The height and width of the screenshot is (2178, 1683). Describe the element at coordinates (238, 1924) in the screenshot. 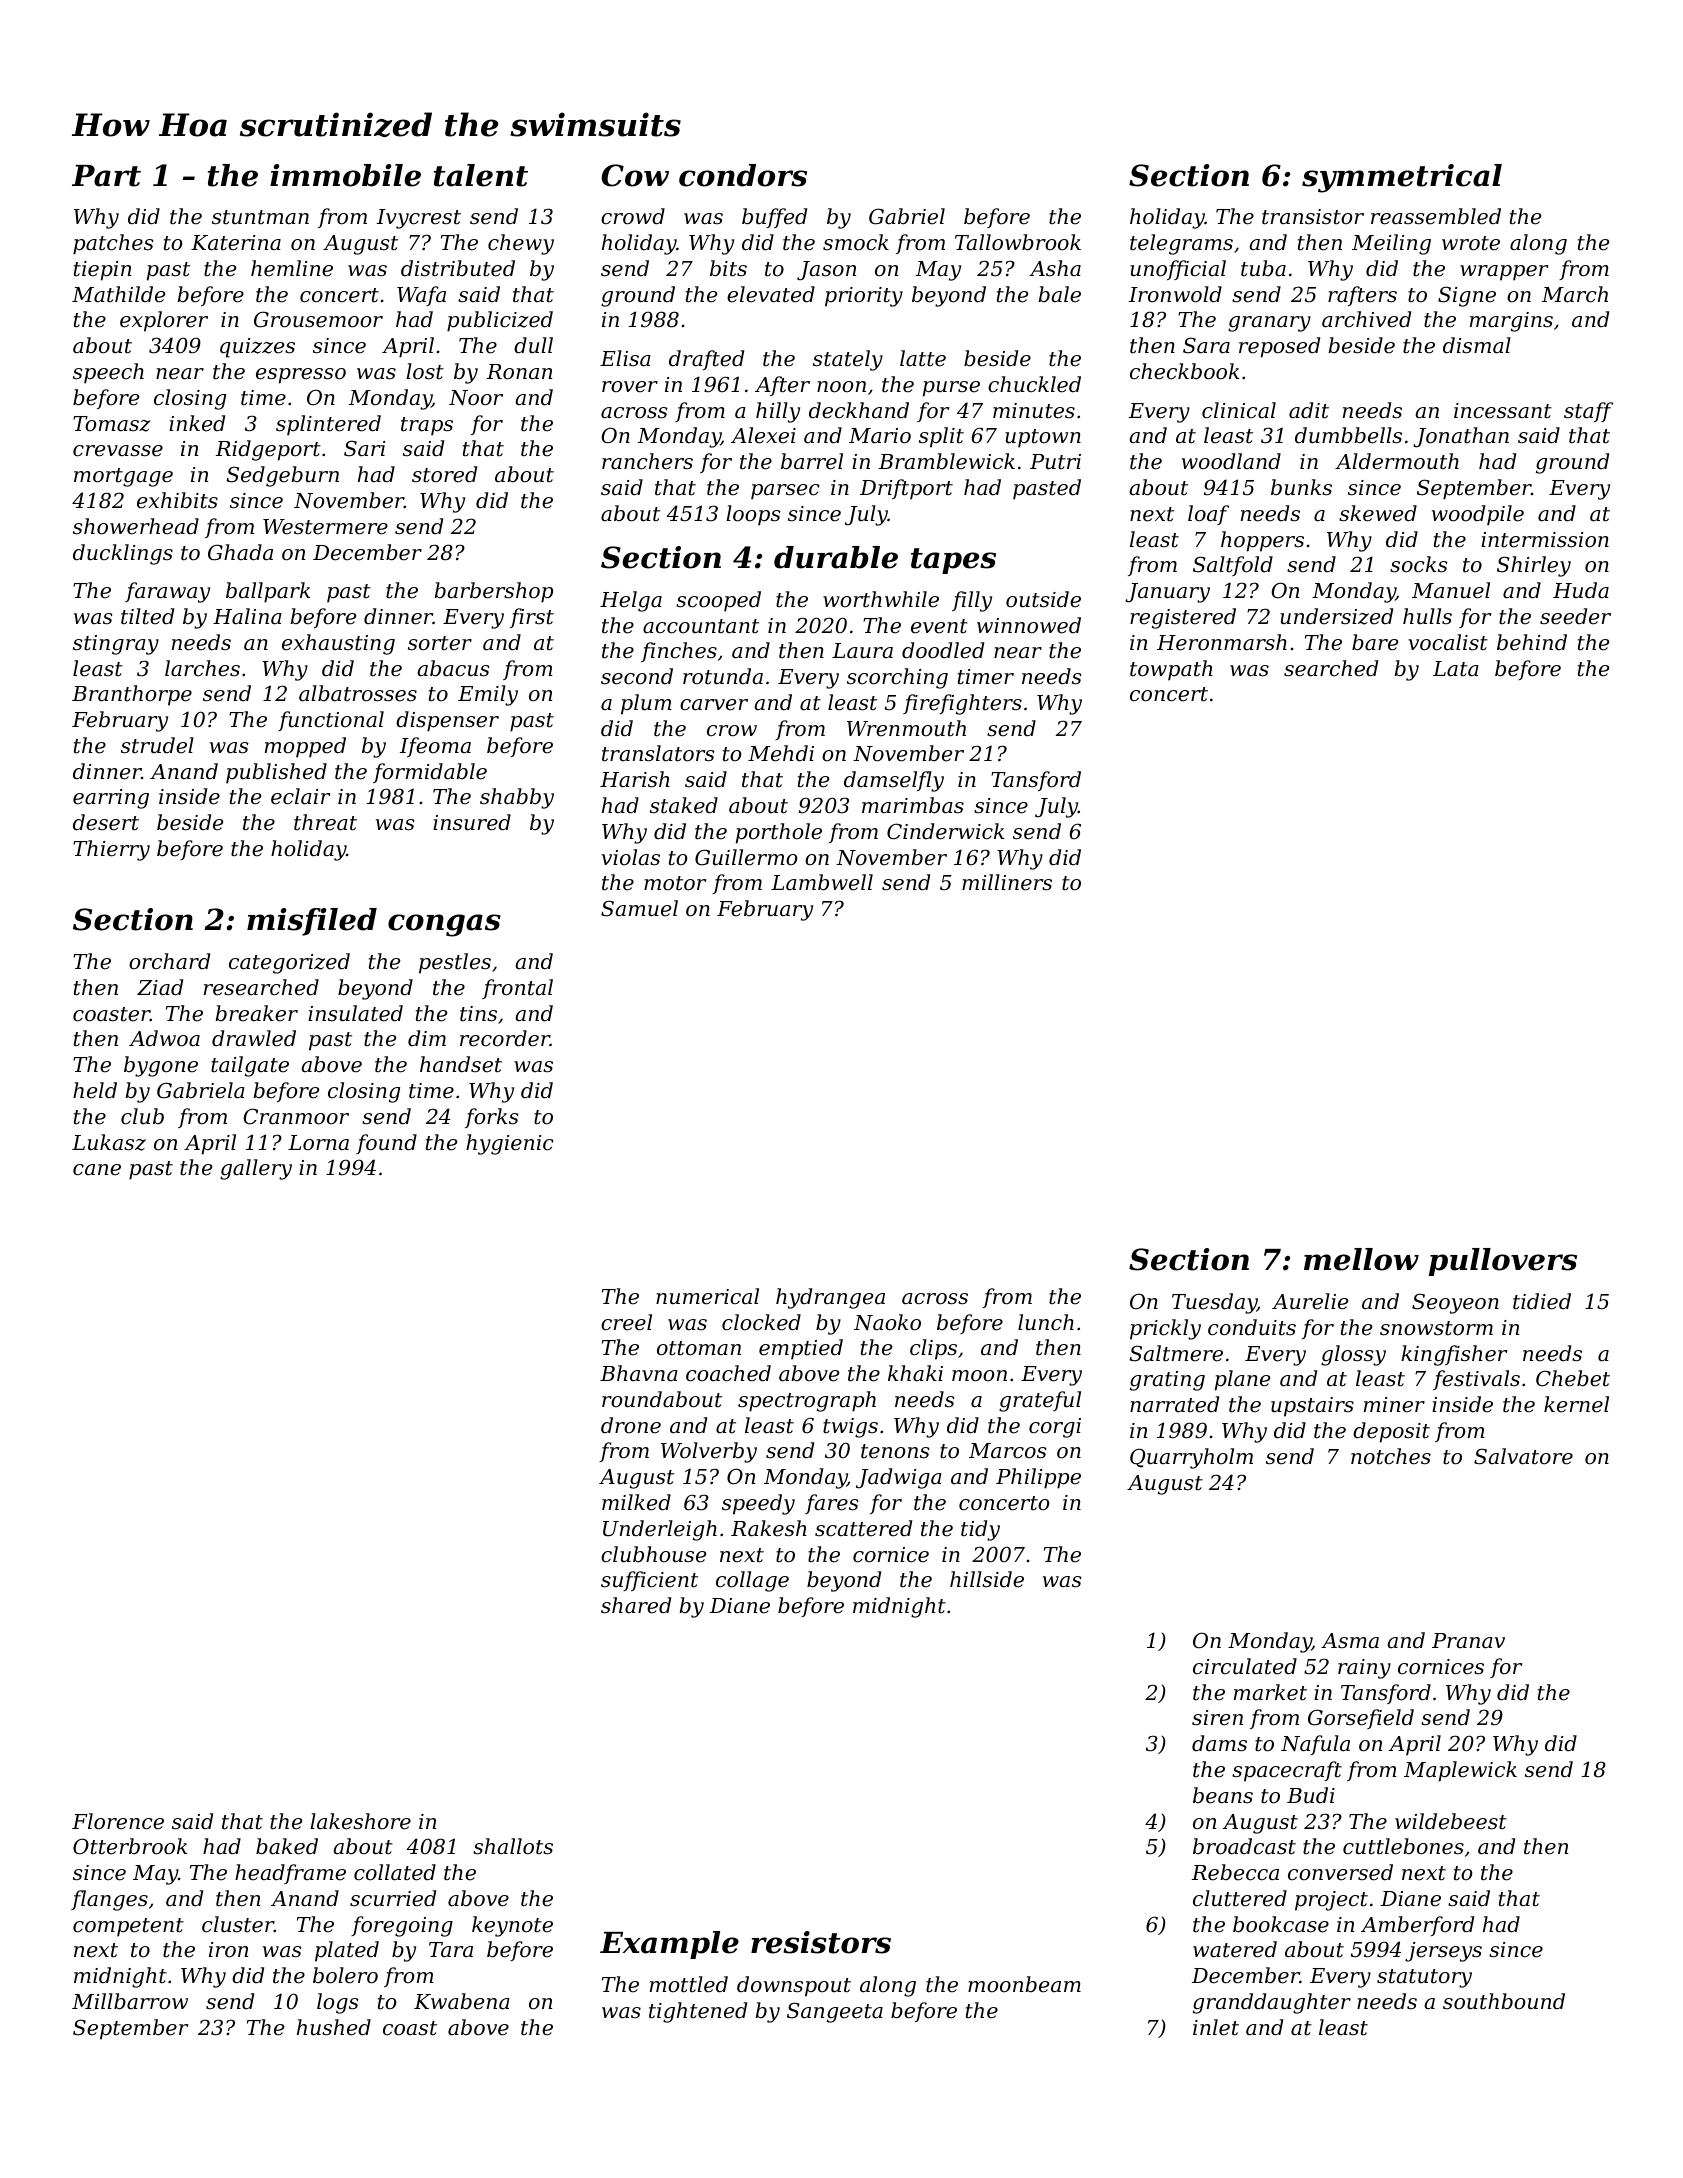

I see `cluster` at that location.
